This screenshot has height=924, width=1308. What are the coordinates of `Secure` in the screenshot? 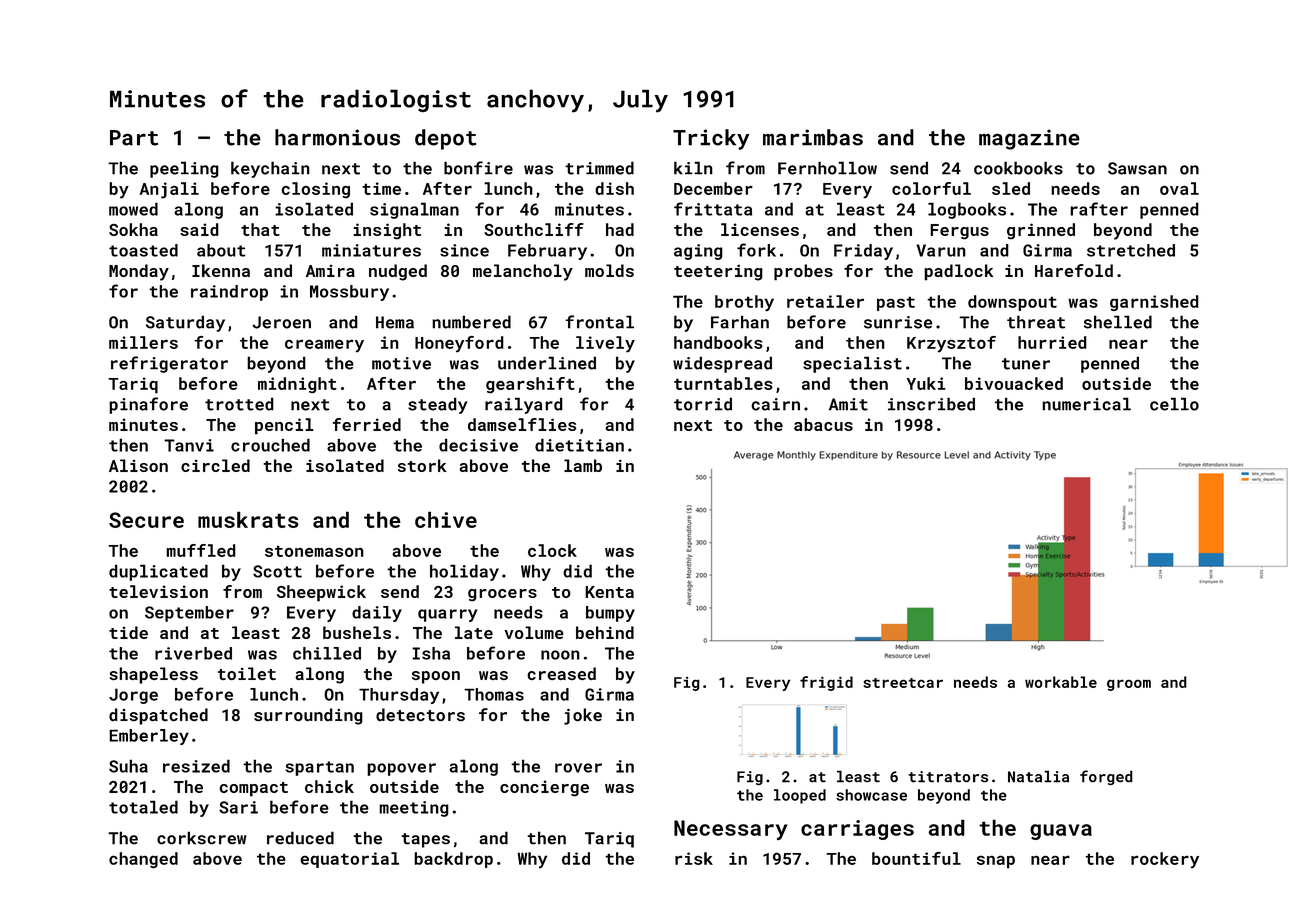 It's located at (146, 520).
